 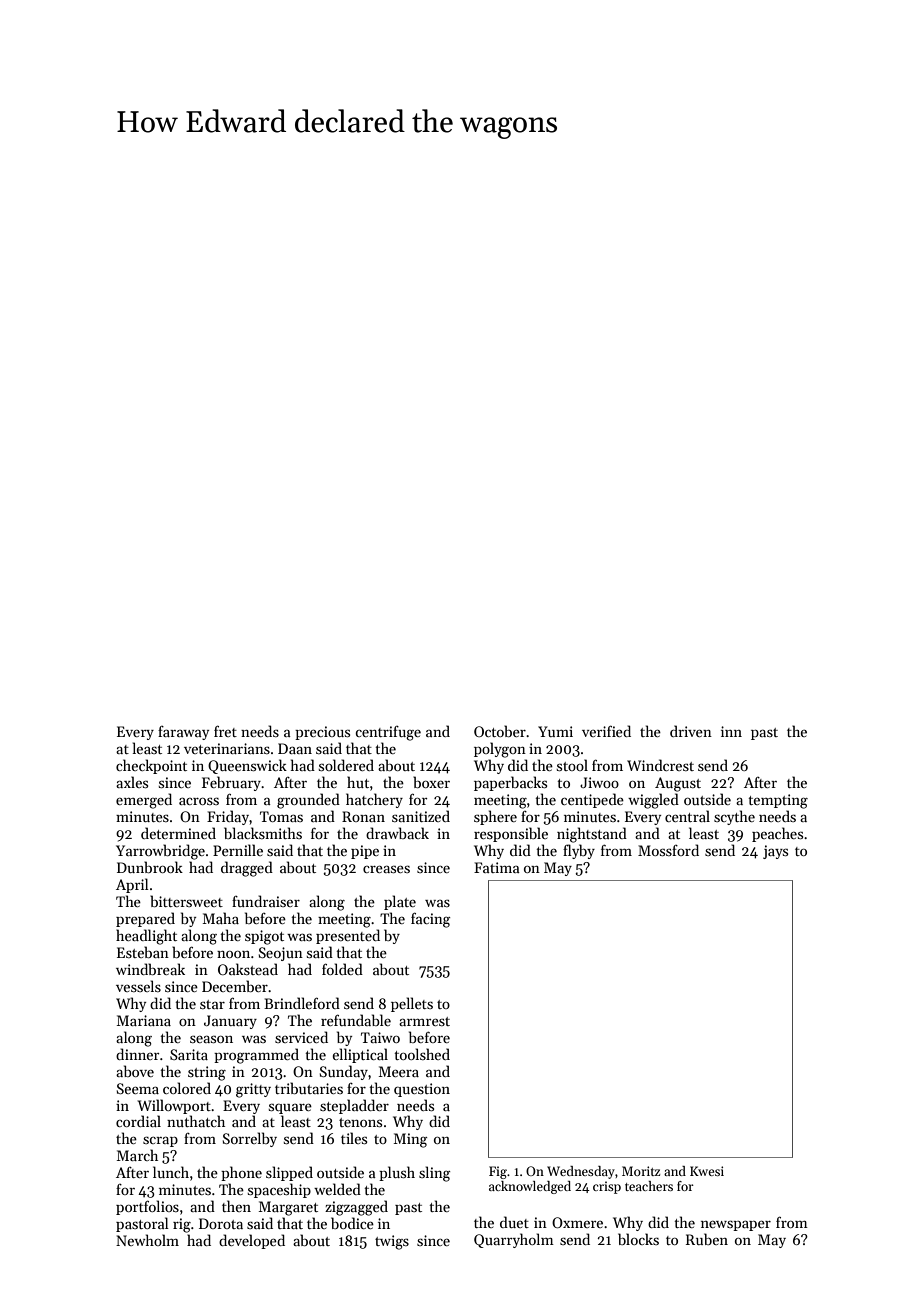 What do you see at coordinates (736, 1225) in the screenshot?
I see `newspaper` at bounding box center [736, 1225].
